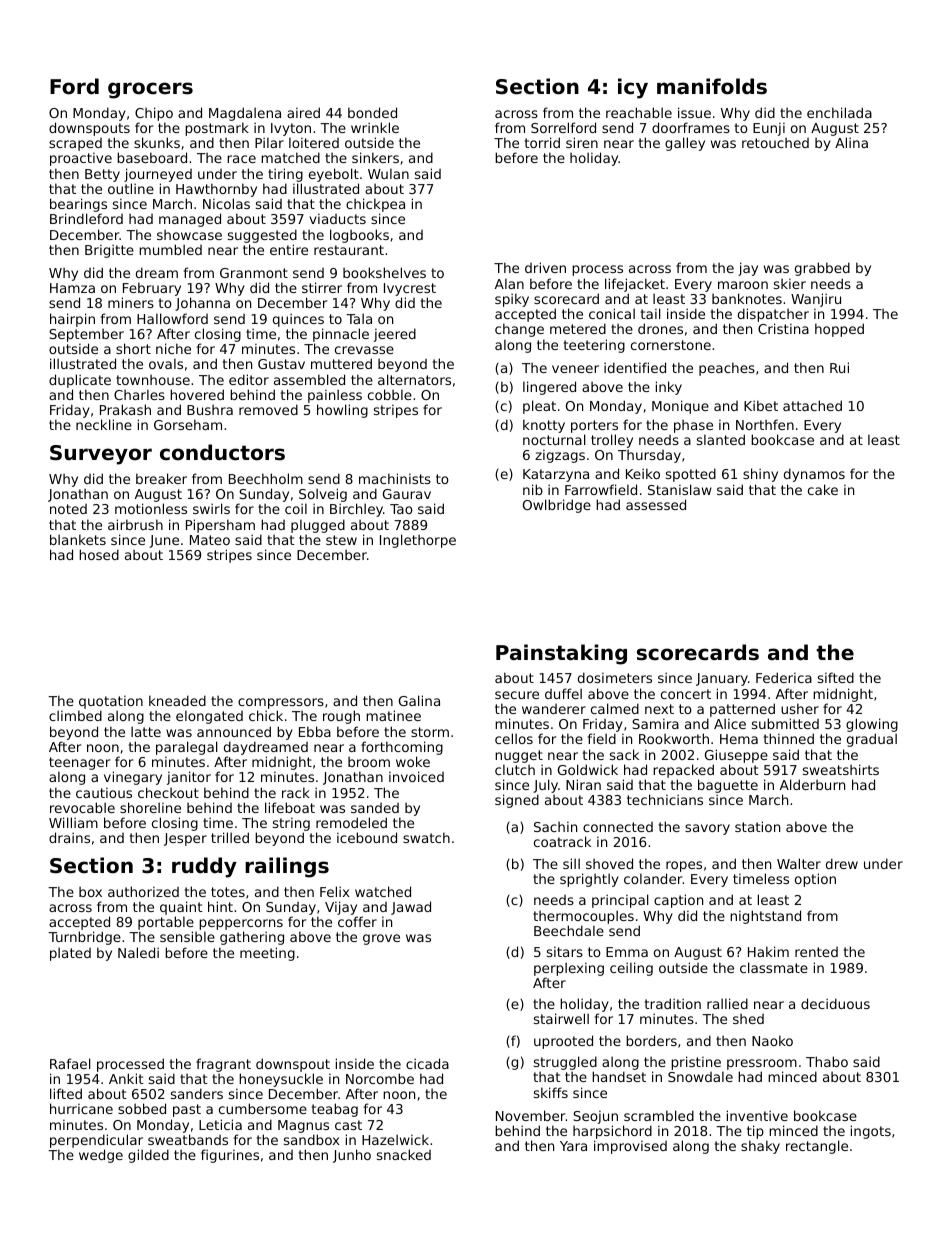 The height and width of the screenshot is (1233, 952). What do you see at coordinates (380, 1078) in the screenshot?
I see `Norcombe` at bounding box center [380, 1078].
